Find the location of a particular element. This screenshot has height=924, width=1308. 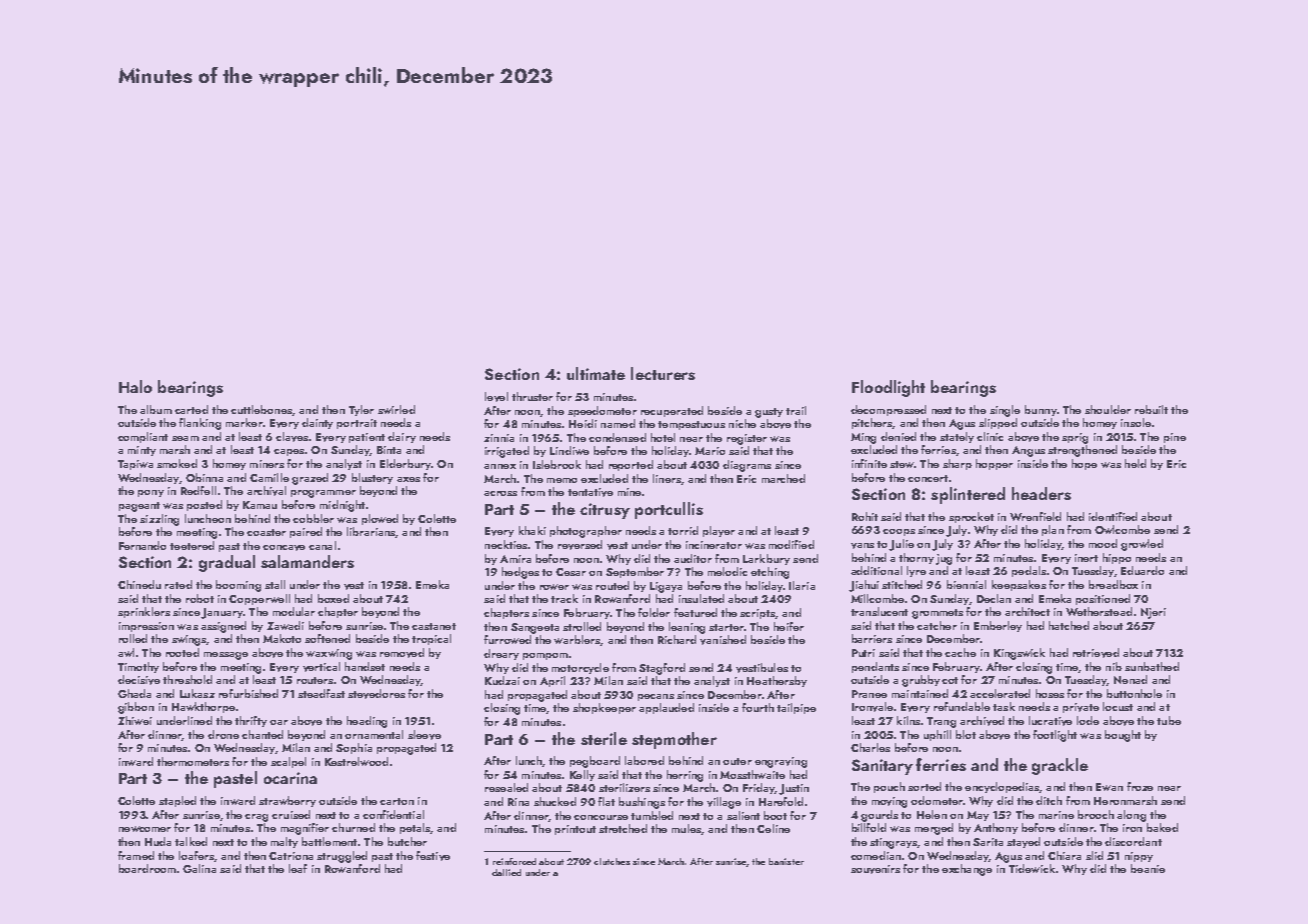

routed is located at coordinates (612, 585).
